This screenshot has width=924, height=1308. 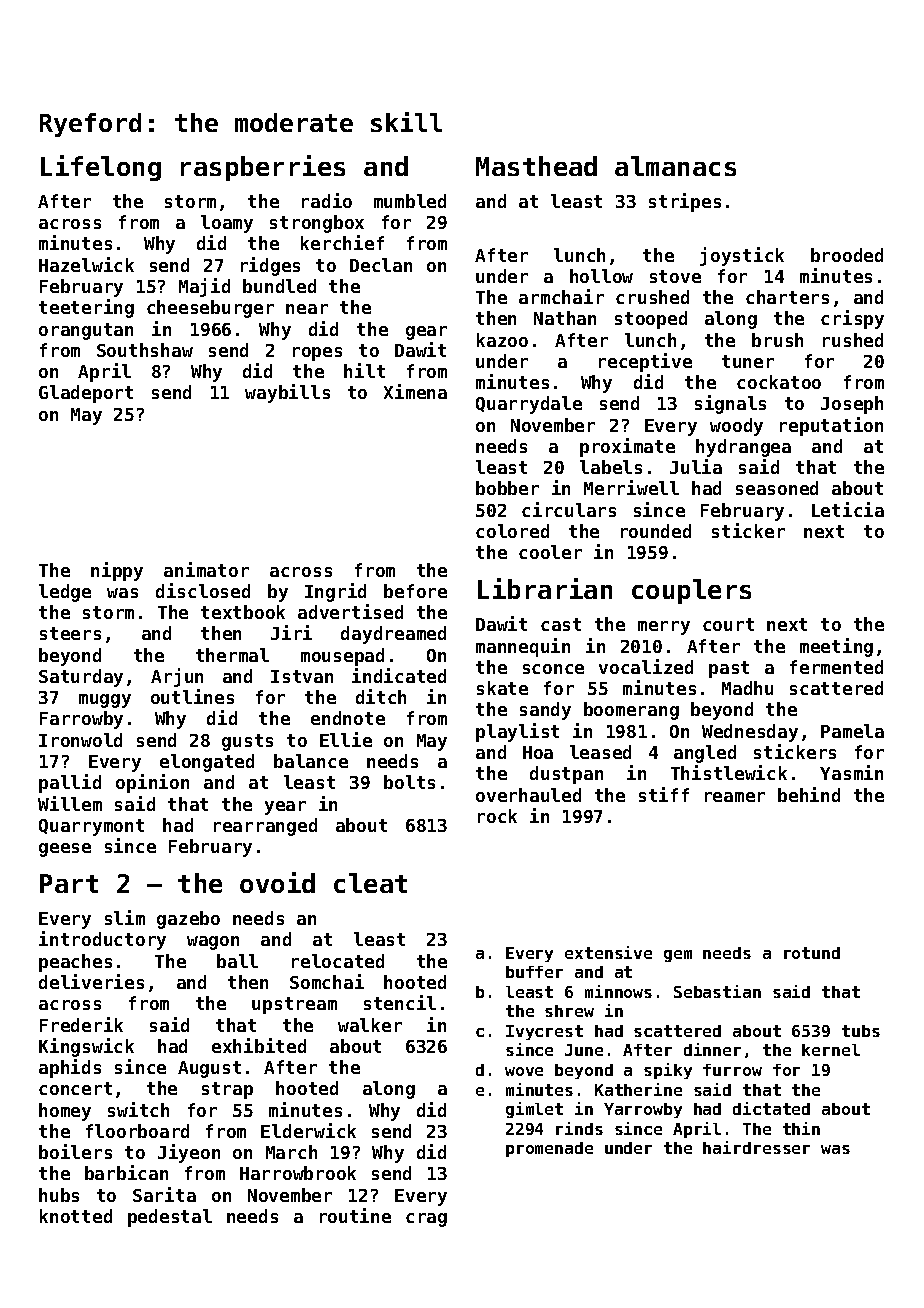 What do you see at coordinates (685, 202) in the screenshot?
I see `stripes` at bounding box center [685, 202].
